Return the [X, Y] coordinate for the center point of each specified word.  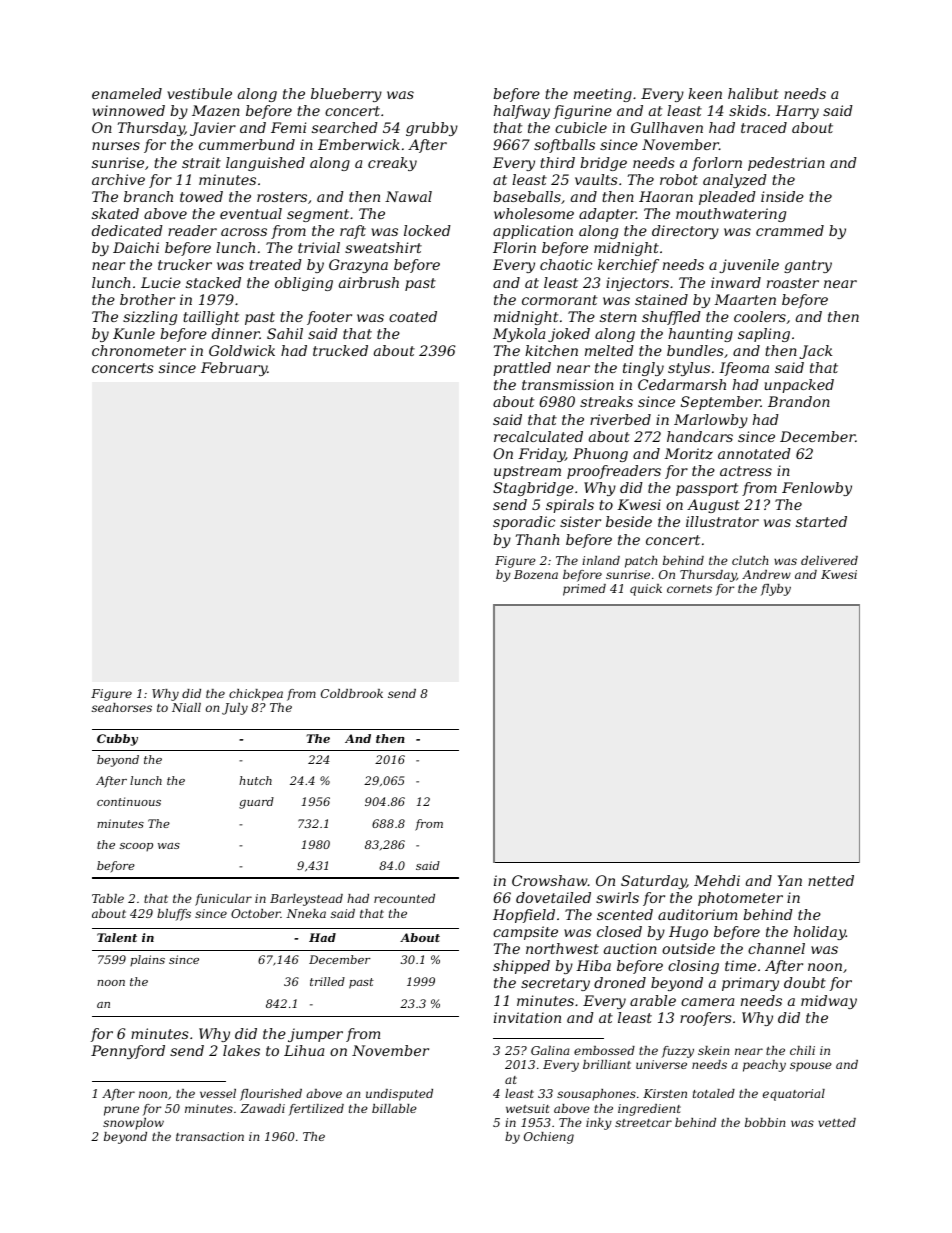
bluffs [174, 915]
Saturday [654, 882]
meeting [603, 95]
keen [705, 93]
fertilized [316, 1110]
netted [831, 880]
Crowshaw [550, 880]
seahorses [122, 707]
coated [413, 316]
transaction [210, 1136]
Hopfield [524, 916]
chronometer [139, 350]
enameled [127, 93]
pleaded [727, 198]
